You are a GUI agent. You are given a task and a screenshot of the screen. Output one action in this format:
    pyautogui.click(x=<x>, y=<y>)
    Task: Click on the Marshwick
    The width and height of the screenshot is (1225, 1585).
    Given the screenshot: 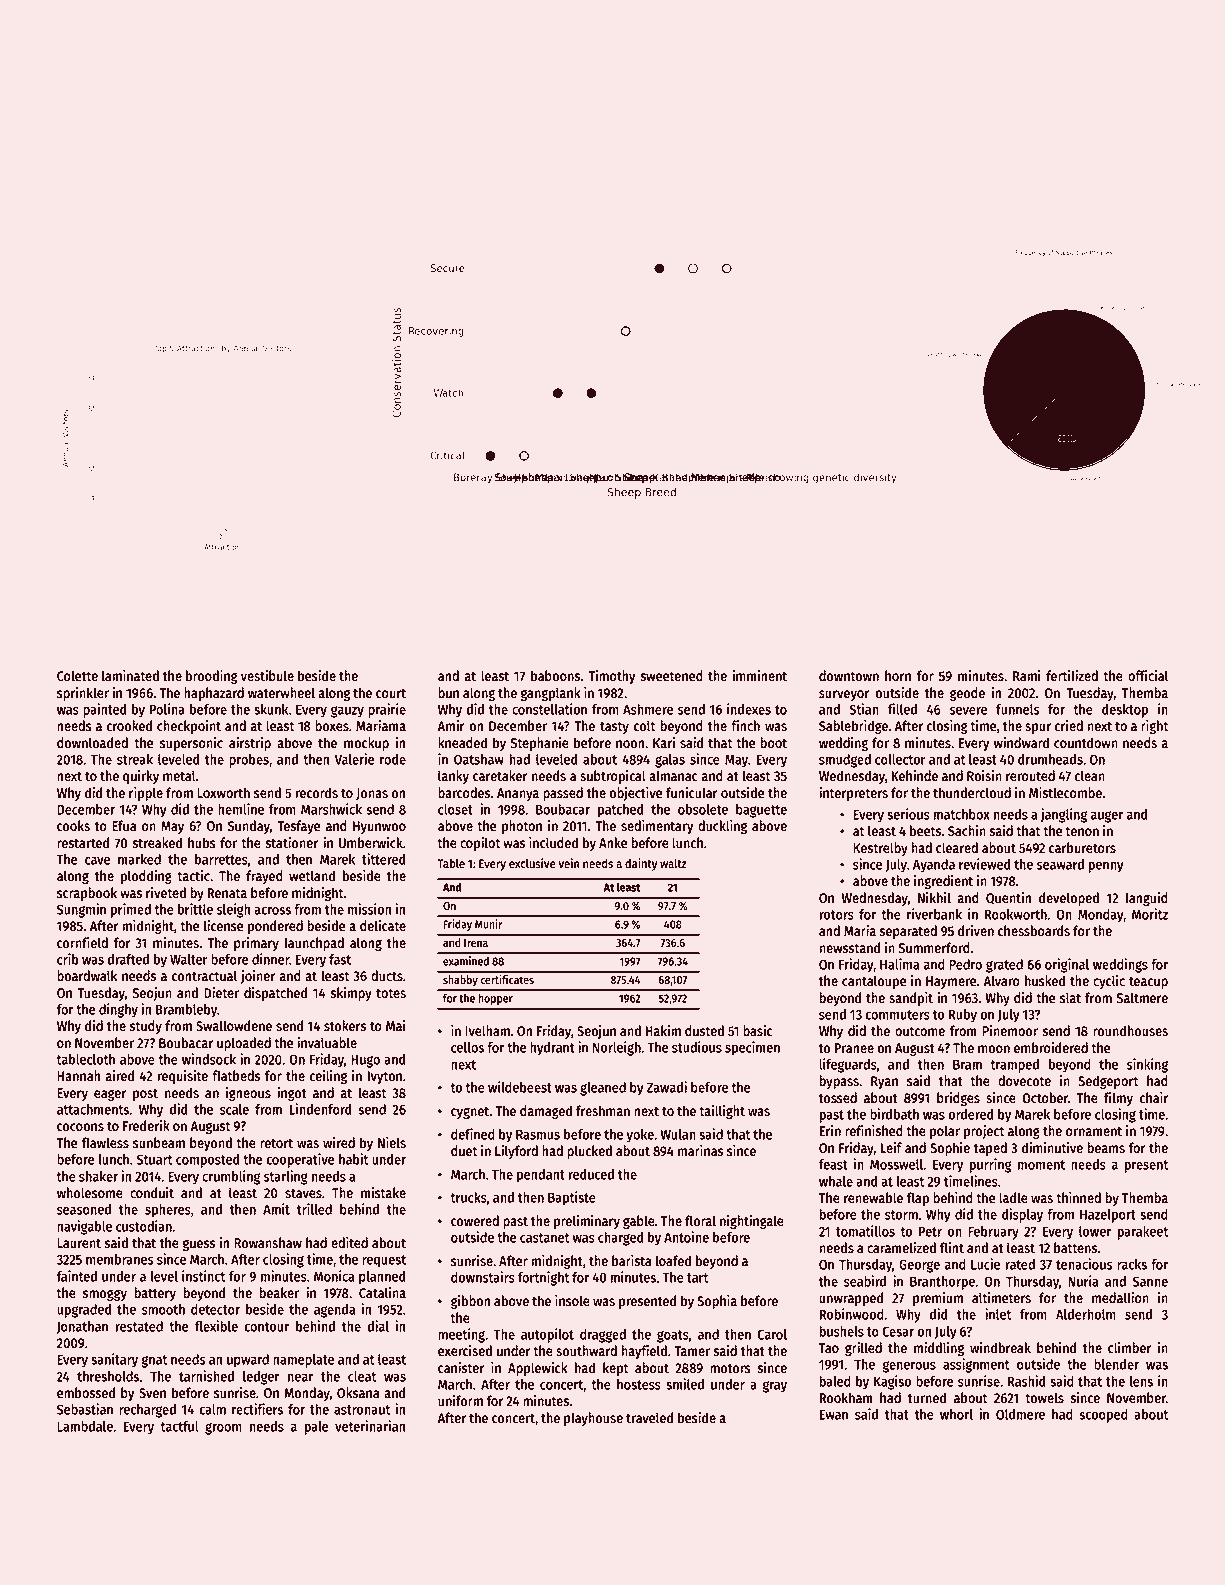 What is the action you would take?
    pyautogui.click(x=331, y=809)
